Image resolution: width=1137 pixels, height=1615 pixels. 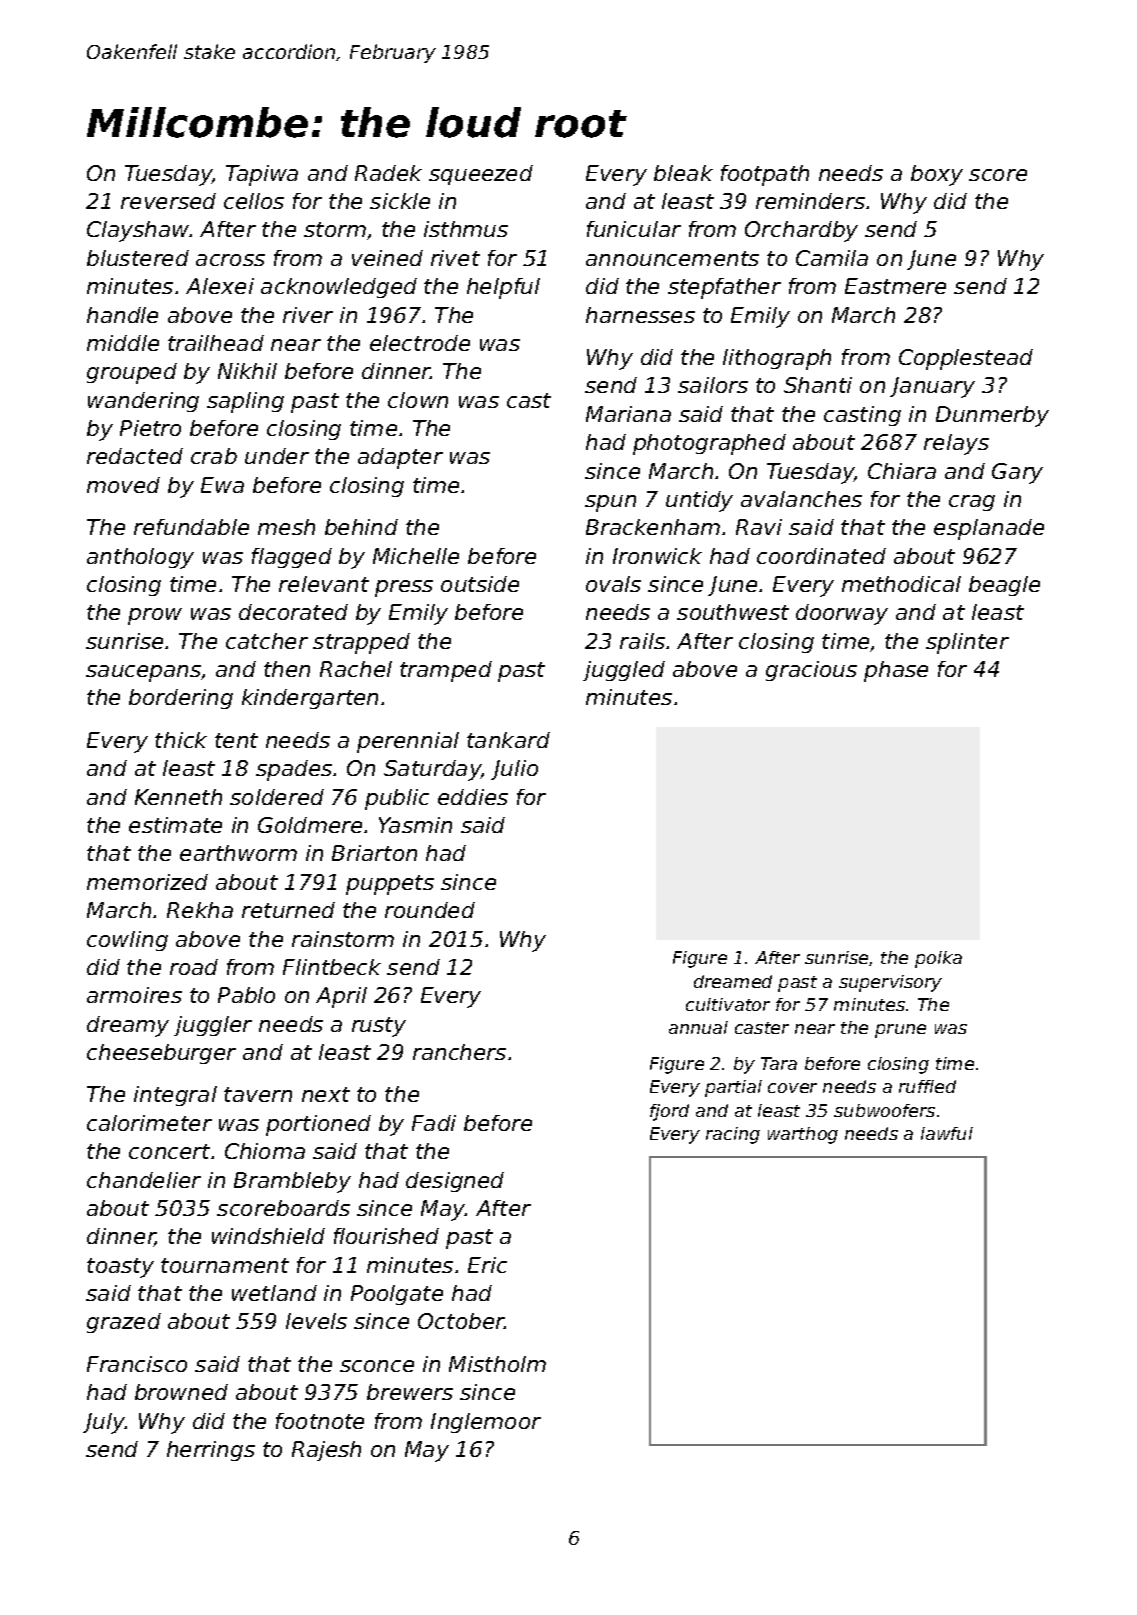 I want to click on ranchers, so click(x=459, y=1052).
